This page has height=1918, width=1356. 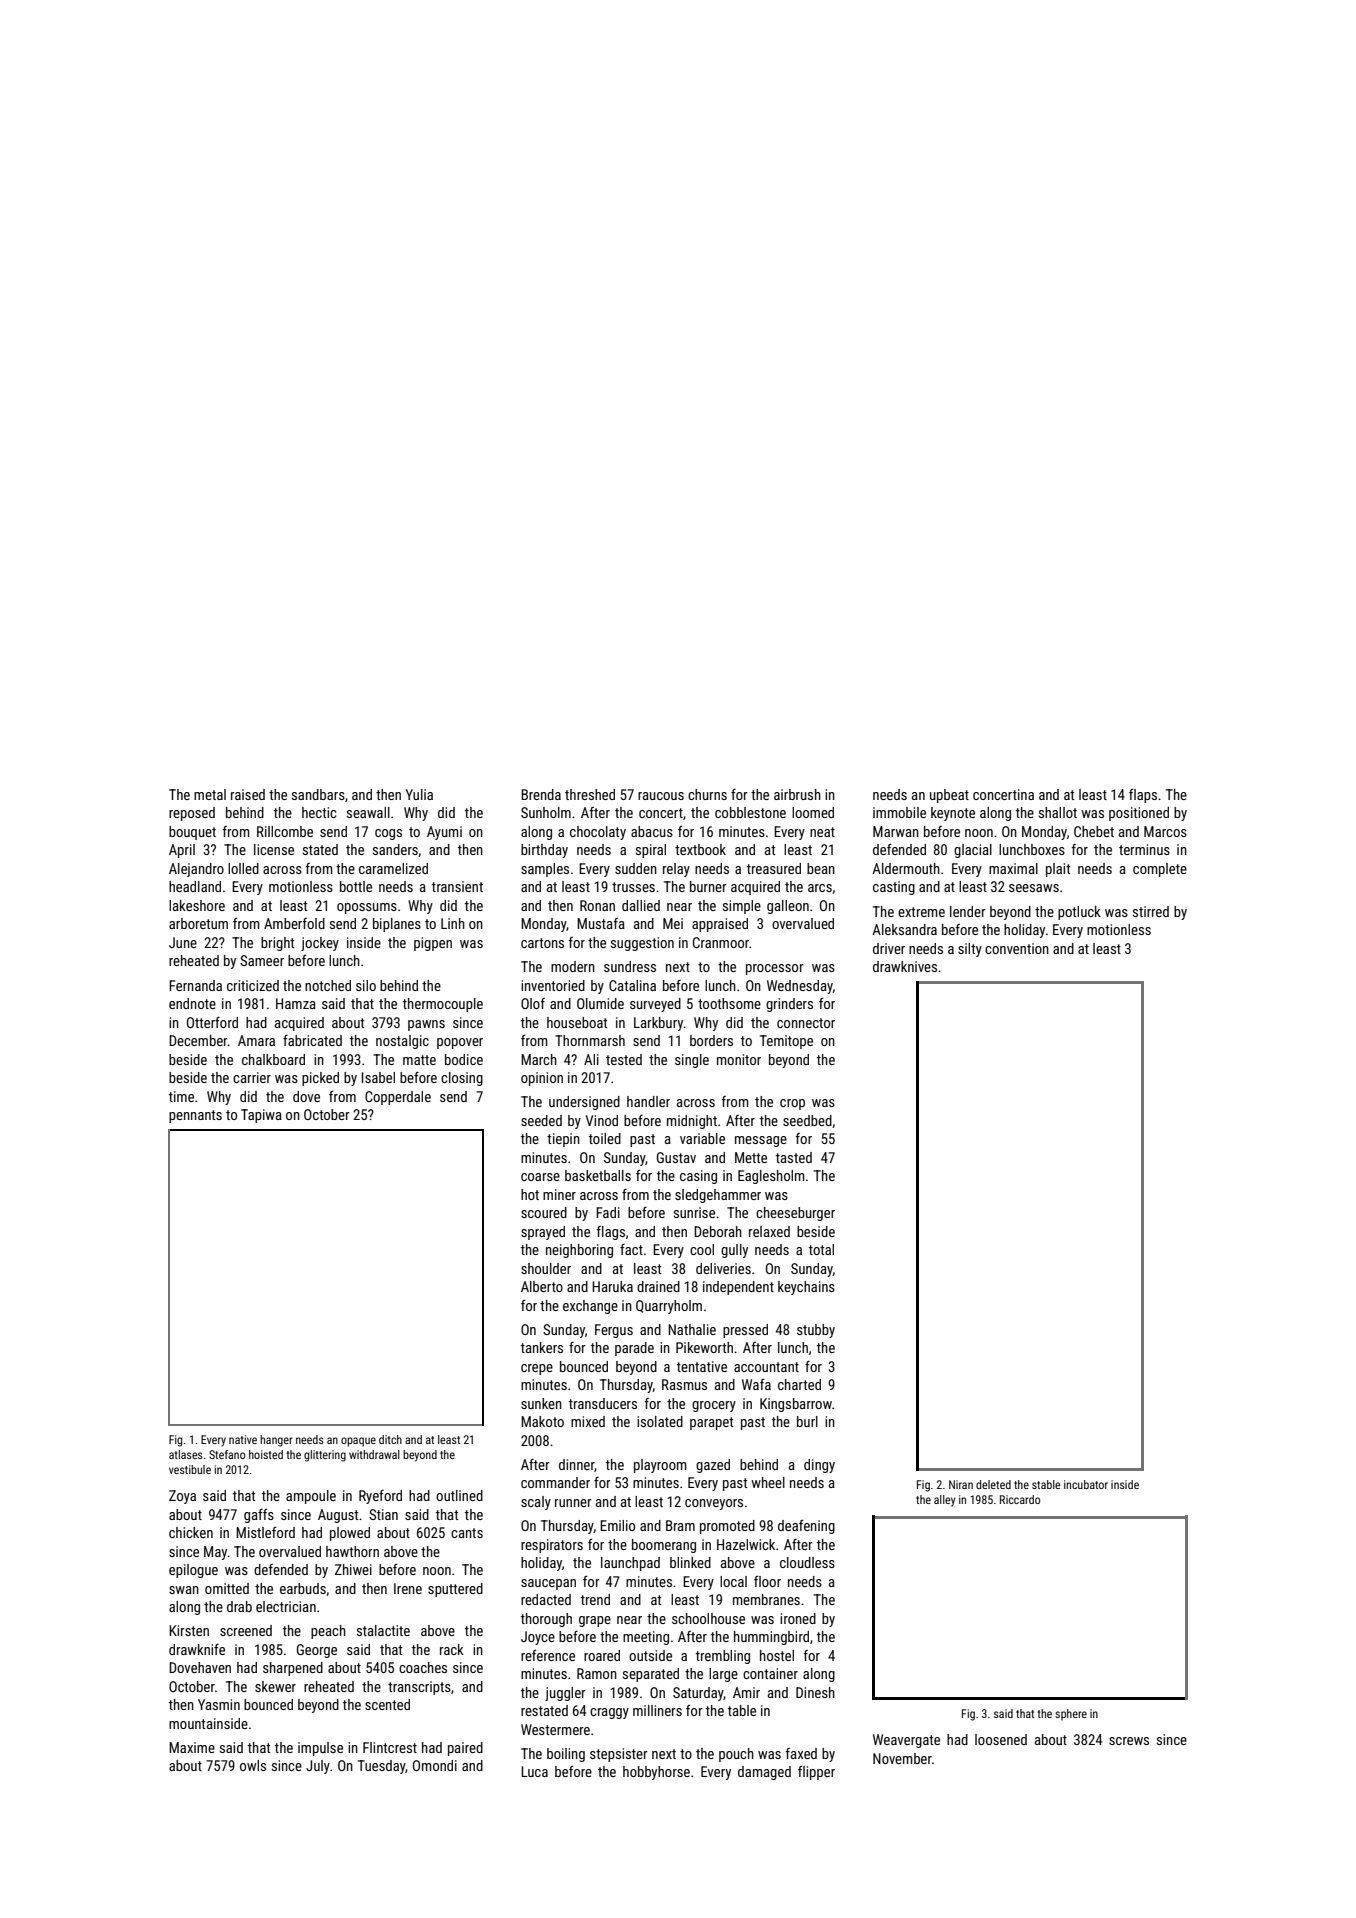 What do you see at coordinates (603, 1403) in the page?
I see `transducers` at bounding box center [603, 1403].
